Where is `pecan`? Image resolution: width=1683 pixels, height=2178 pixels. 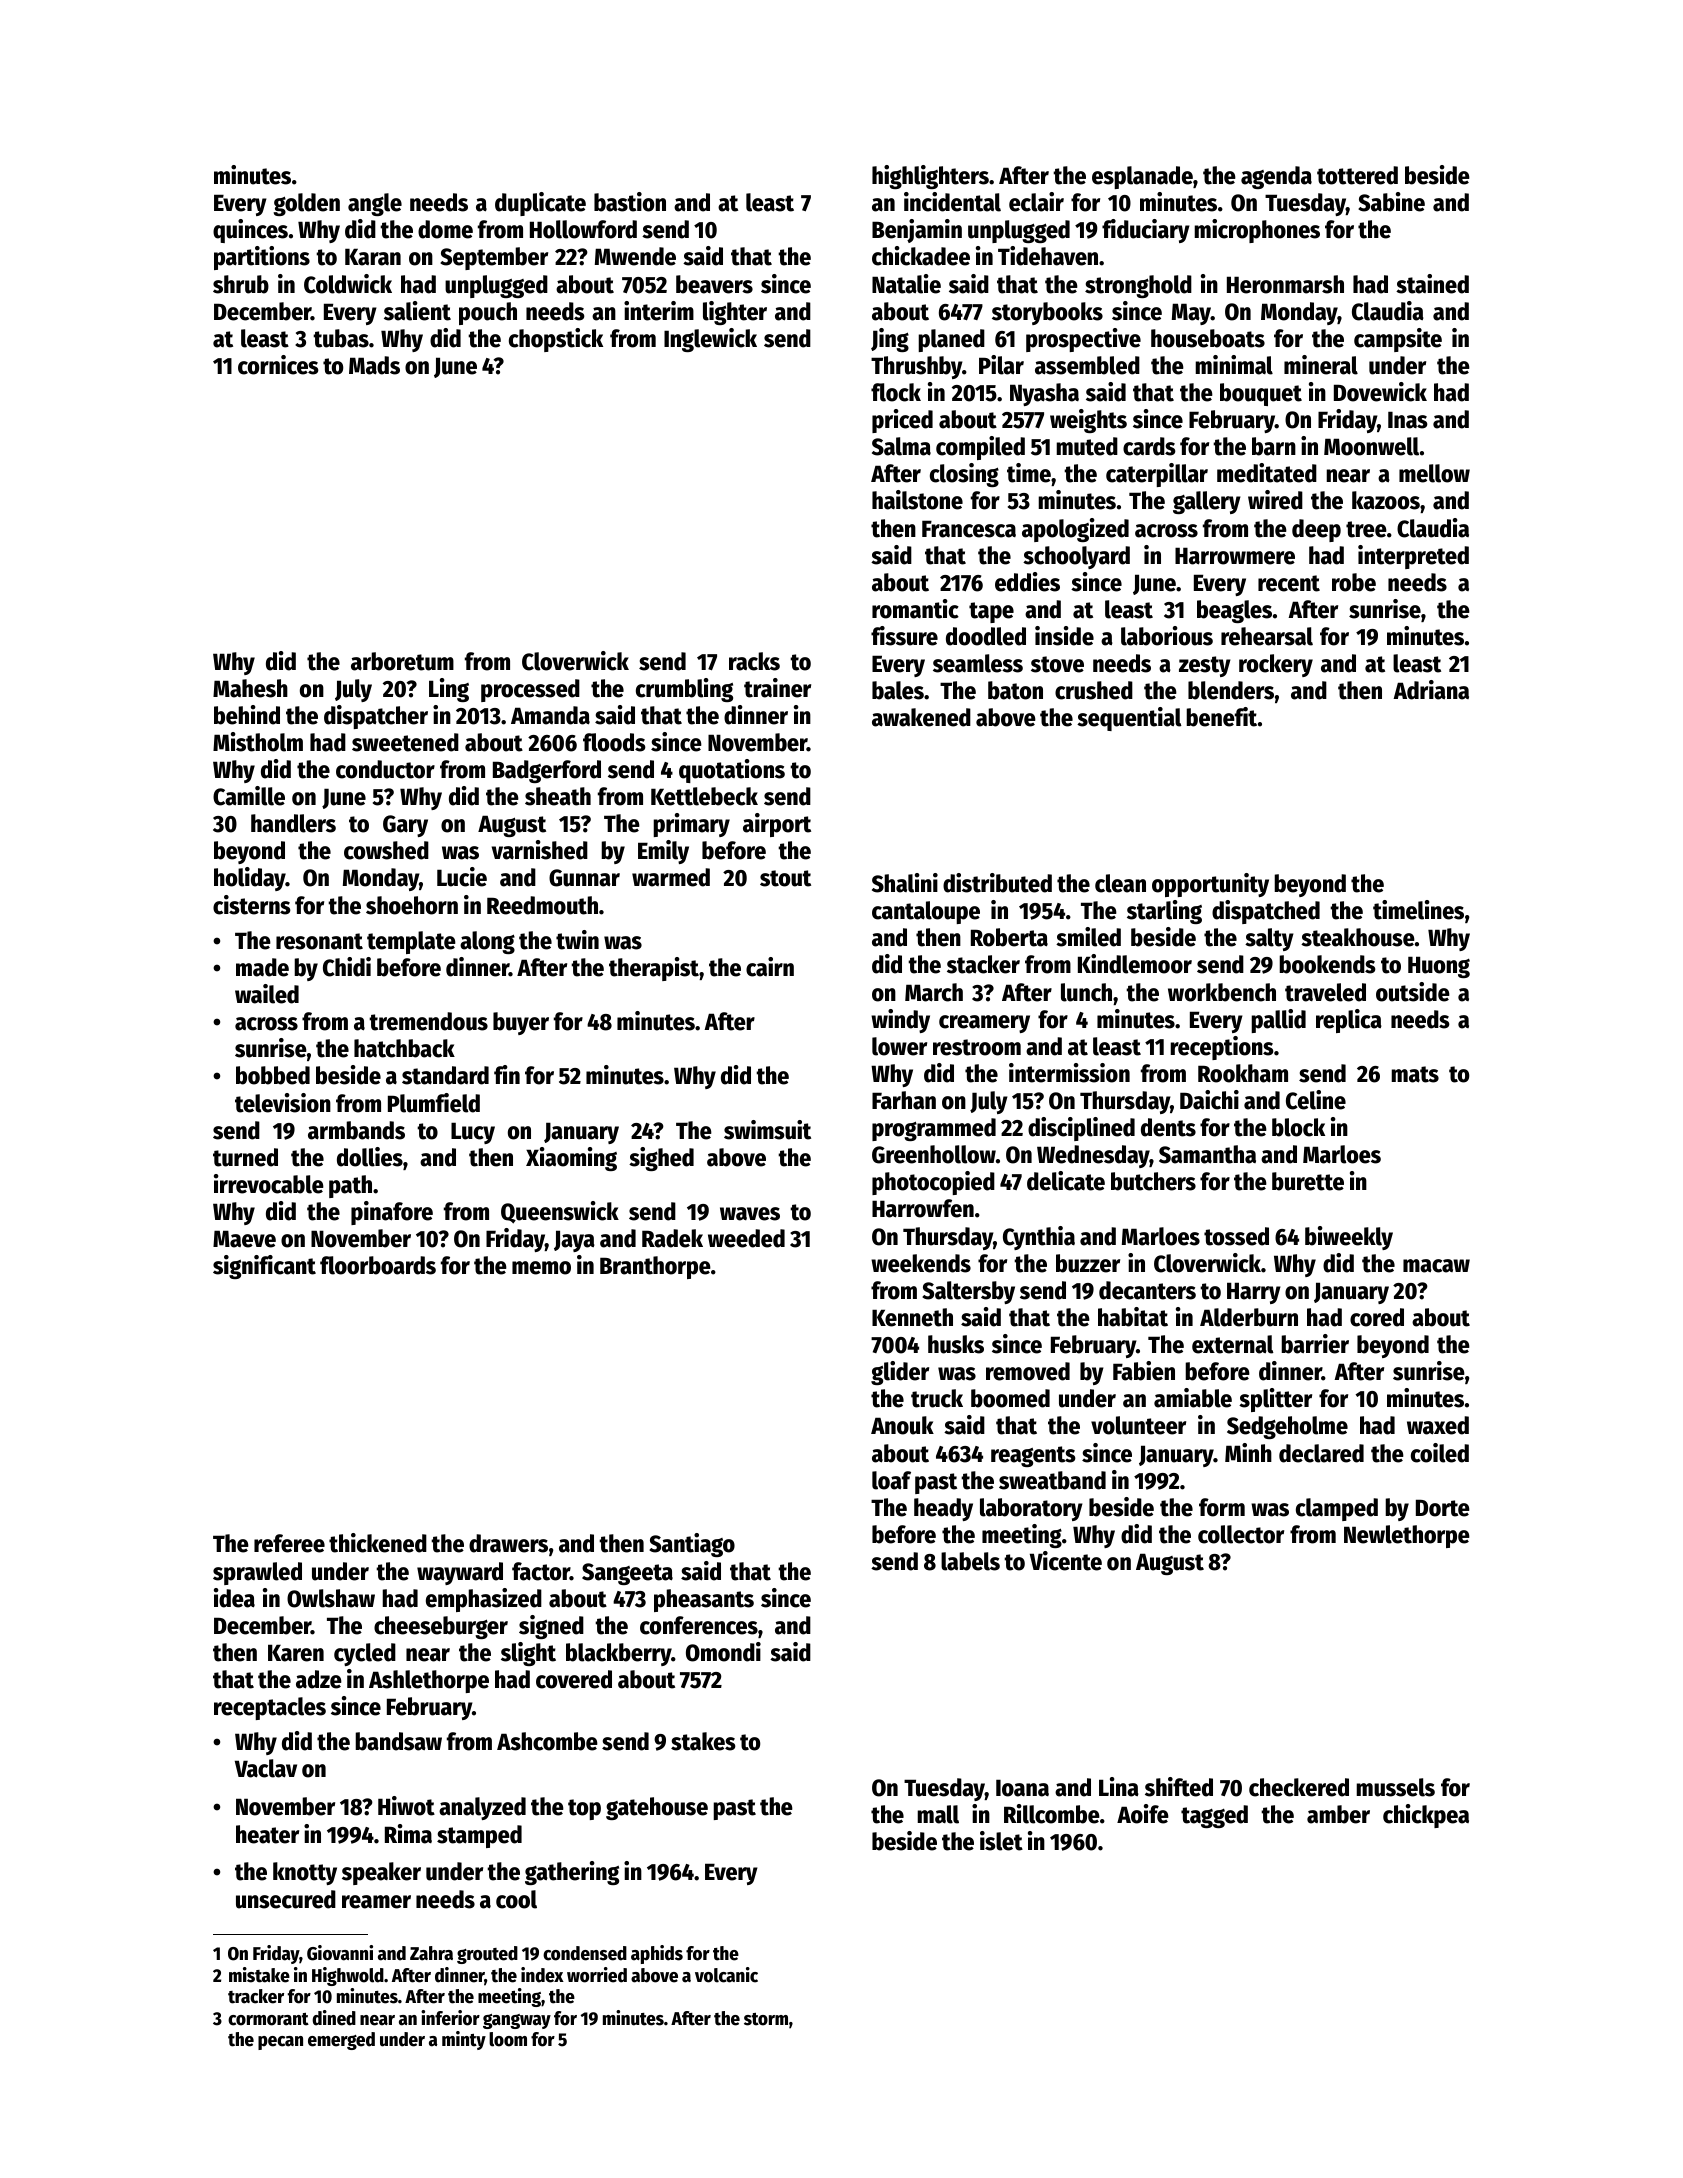
pecan is located at coordinates (280, 2043).
